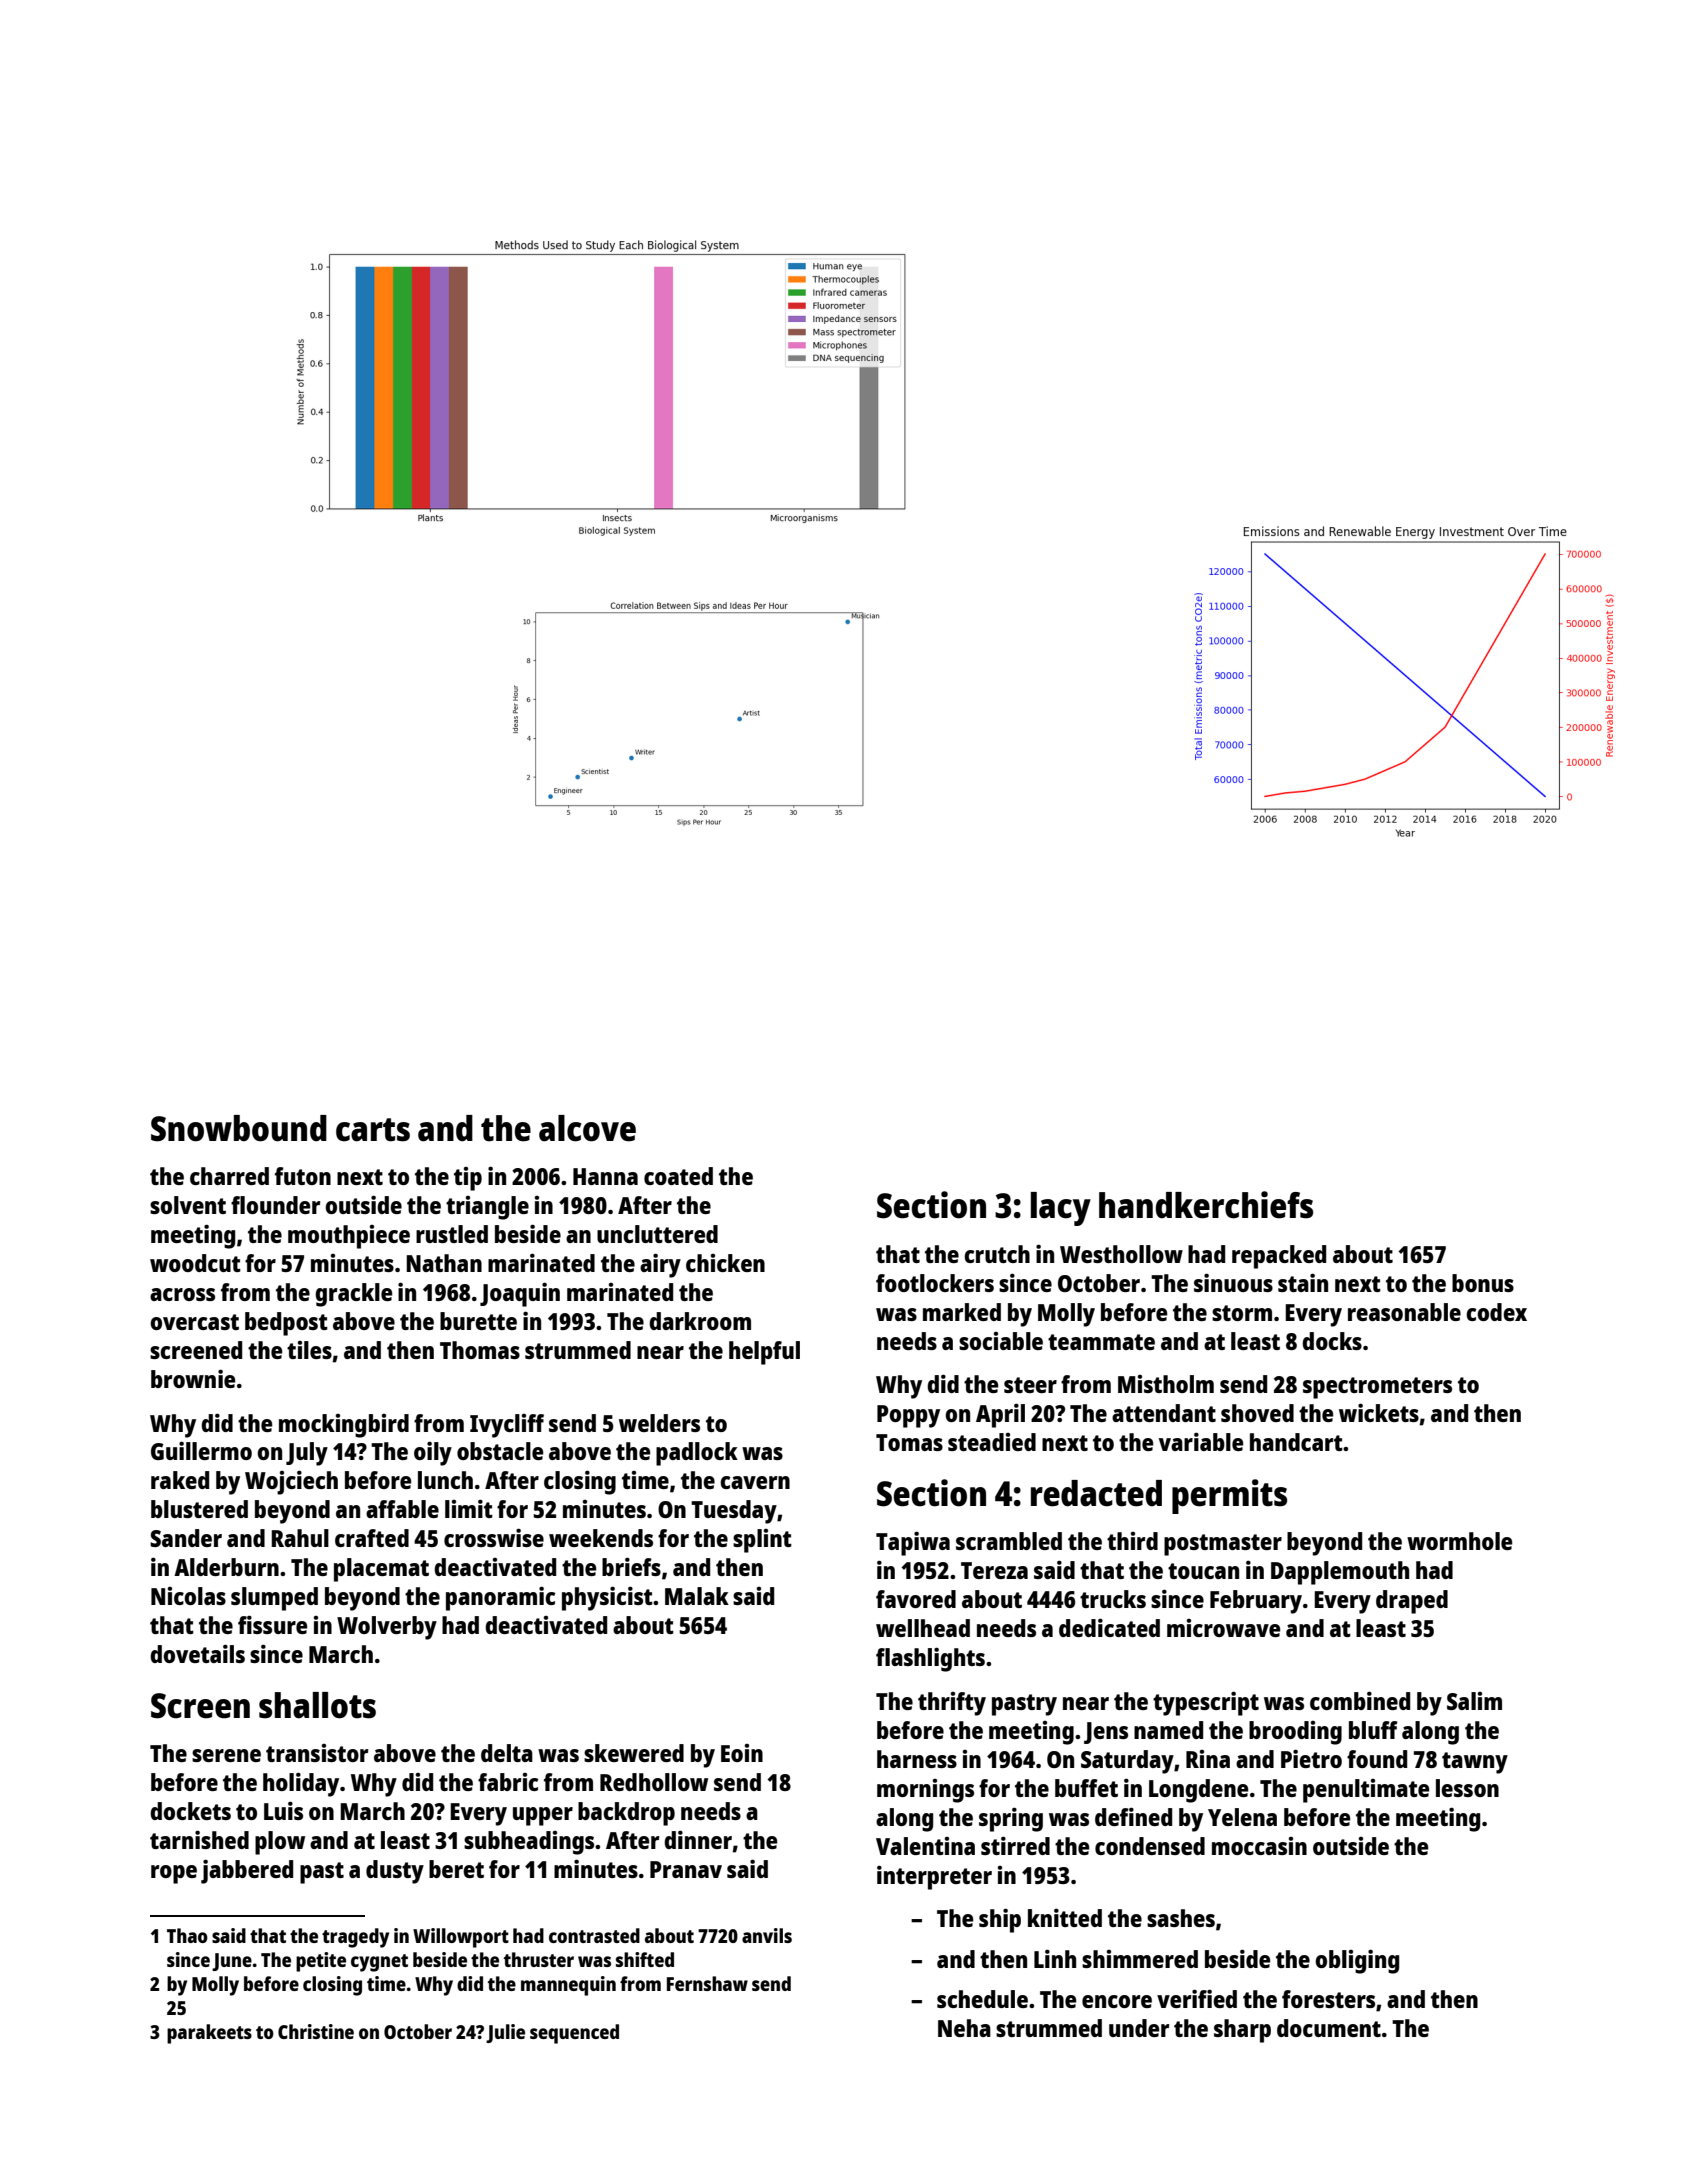 Image resolution: width=1683 pixels, height=2178 pixels. Describe the element at coordinates (762, 1541) in the screenshot. I see `splint` at that location.
